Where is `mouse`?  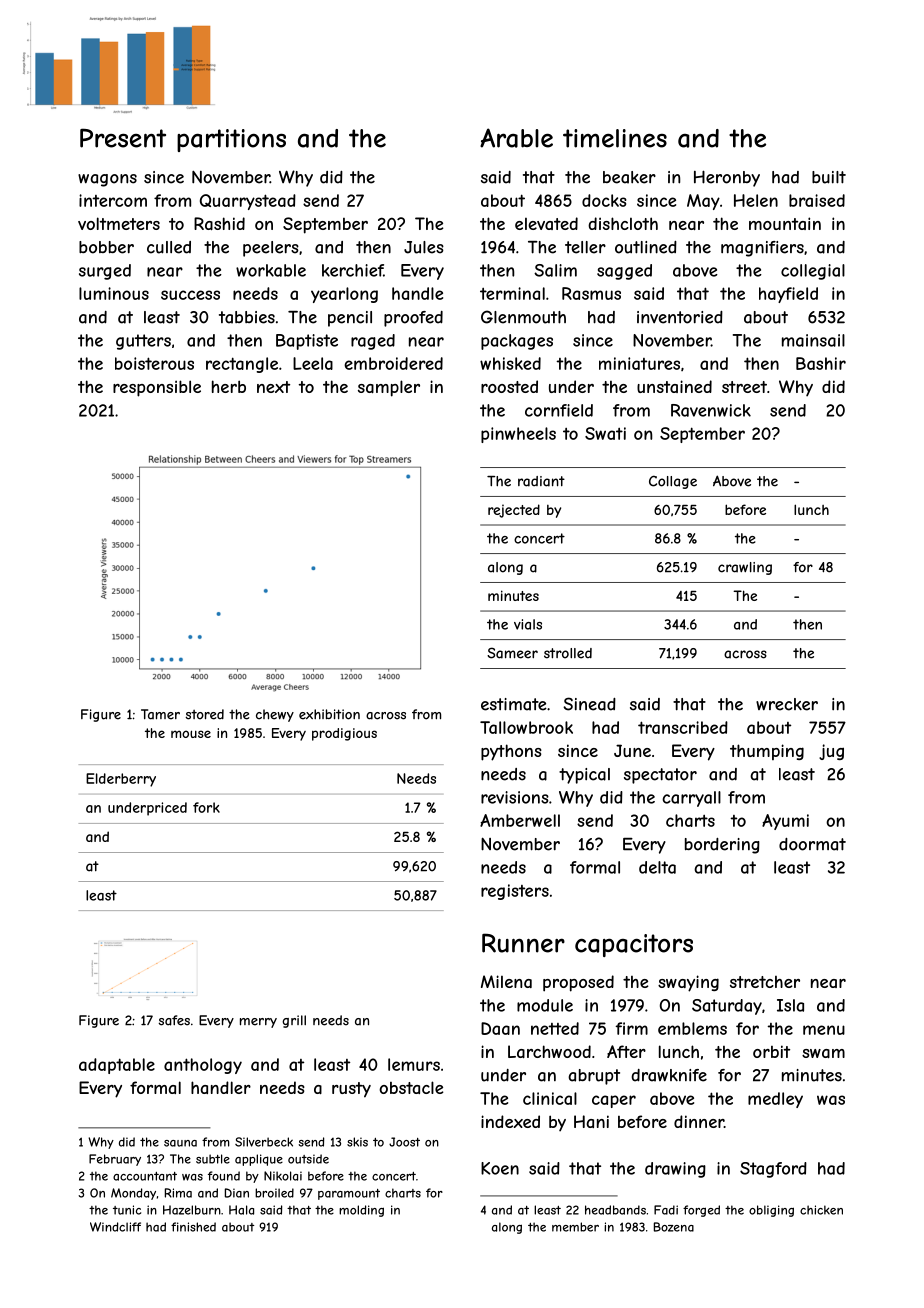
mouse is located at coordinates (191, 734).
